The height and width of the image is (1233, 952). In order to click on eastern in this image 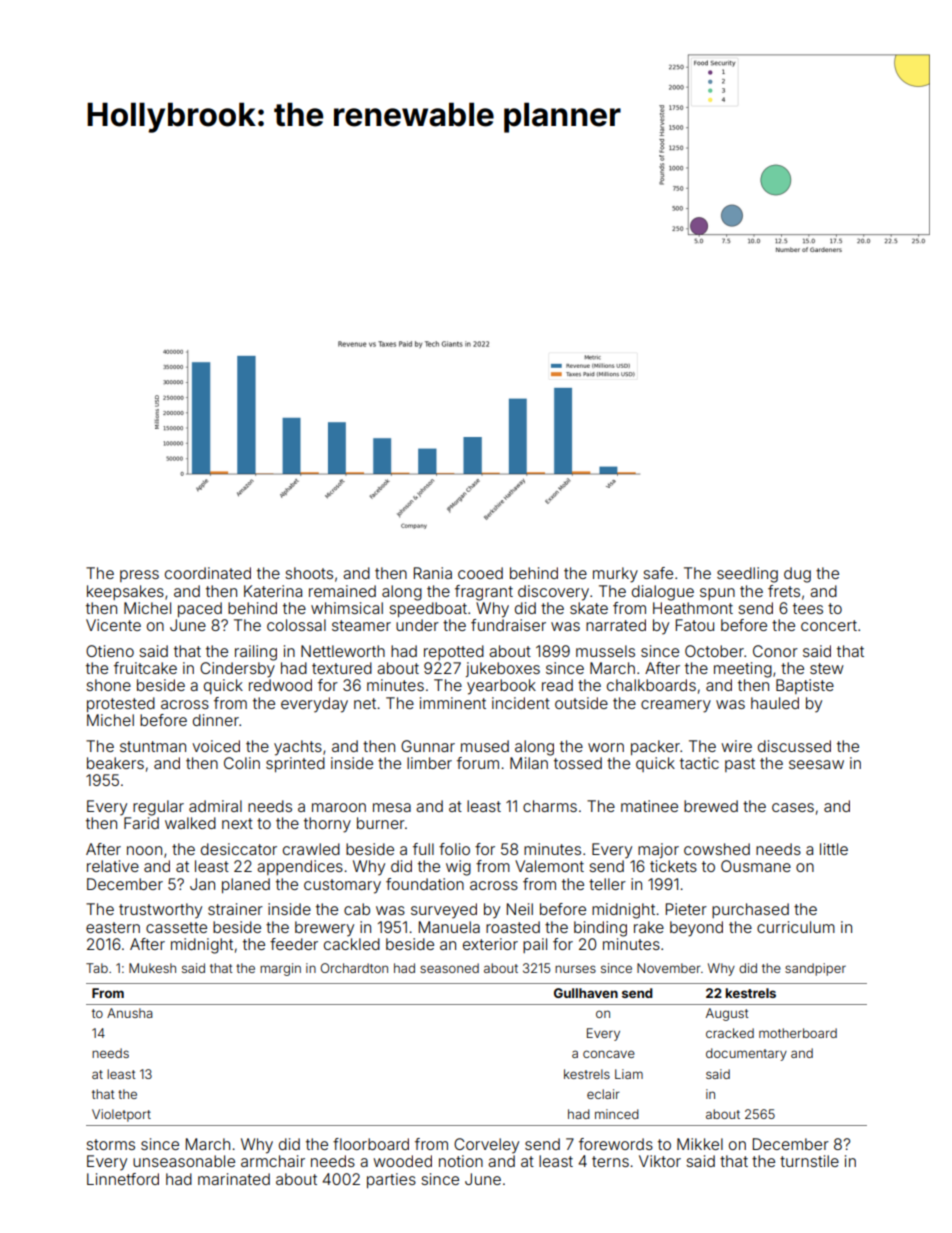, I will do `click(113, 927)`.
